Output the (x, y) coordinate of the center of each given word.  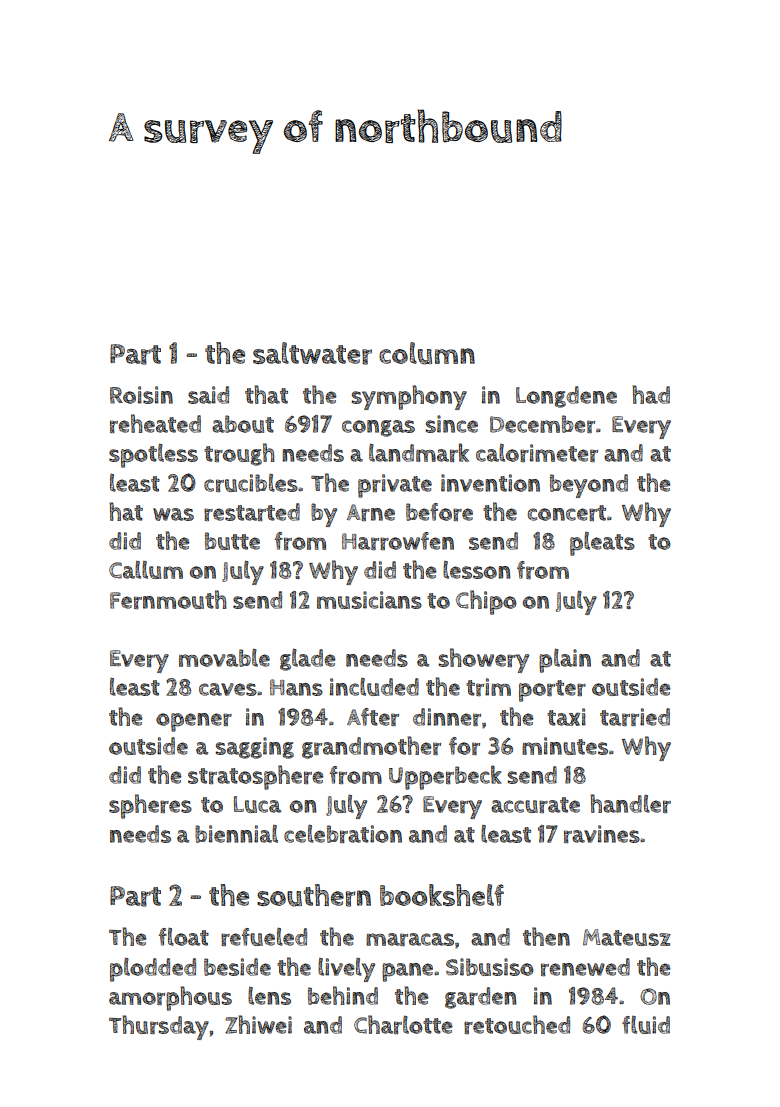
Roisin (141, 395)
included (374, 687)
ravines (602, 834)
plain (565, 660)
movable (224, 657)
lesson (477, 570)
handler (630, 803)
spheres (150, 806)
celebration (343, 834)
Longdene (566, 397)
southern (314, 895)
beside (237, 967)
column (427, 353)
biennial (236, 834)
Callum (146, 570)
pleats (602, 544)
